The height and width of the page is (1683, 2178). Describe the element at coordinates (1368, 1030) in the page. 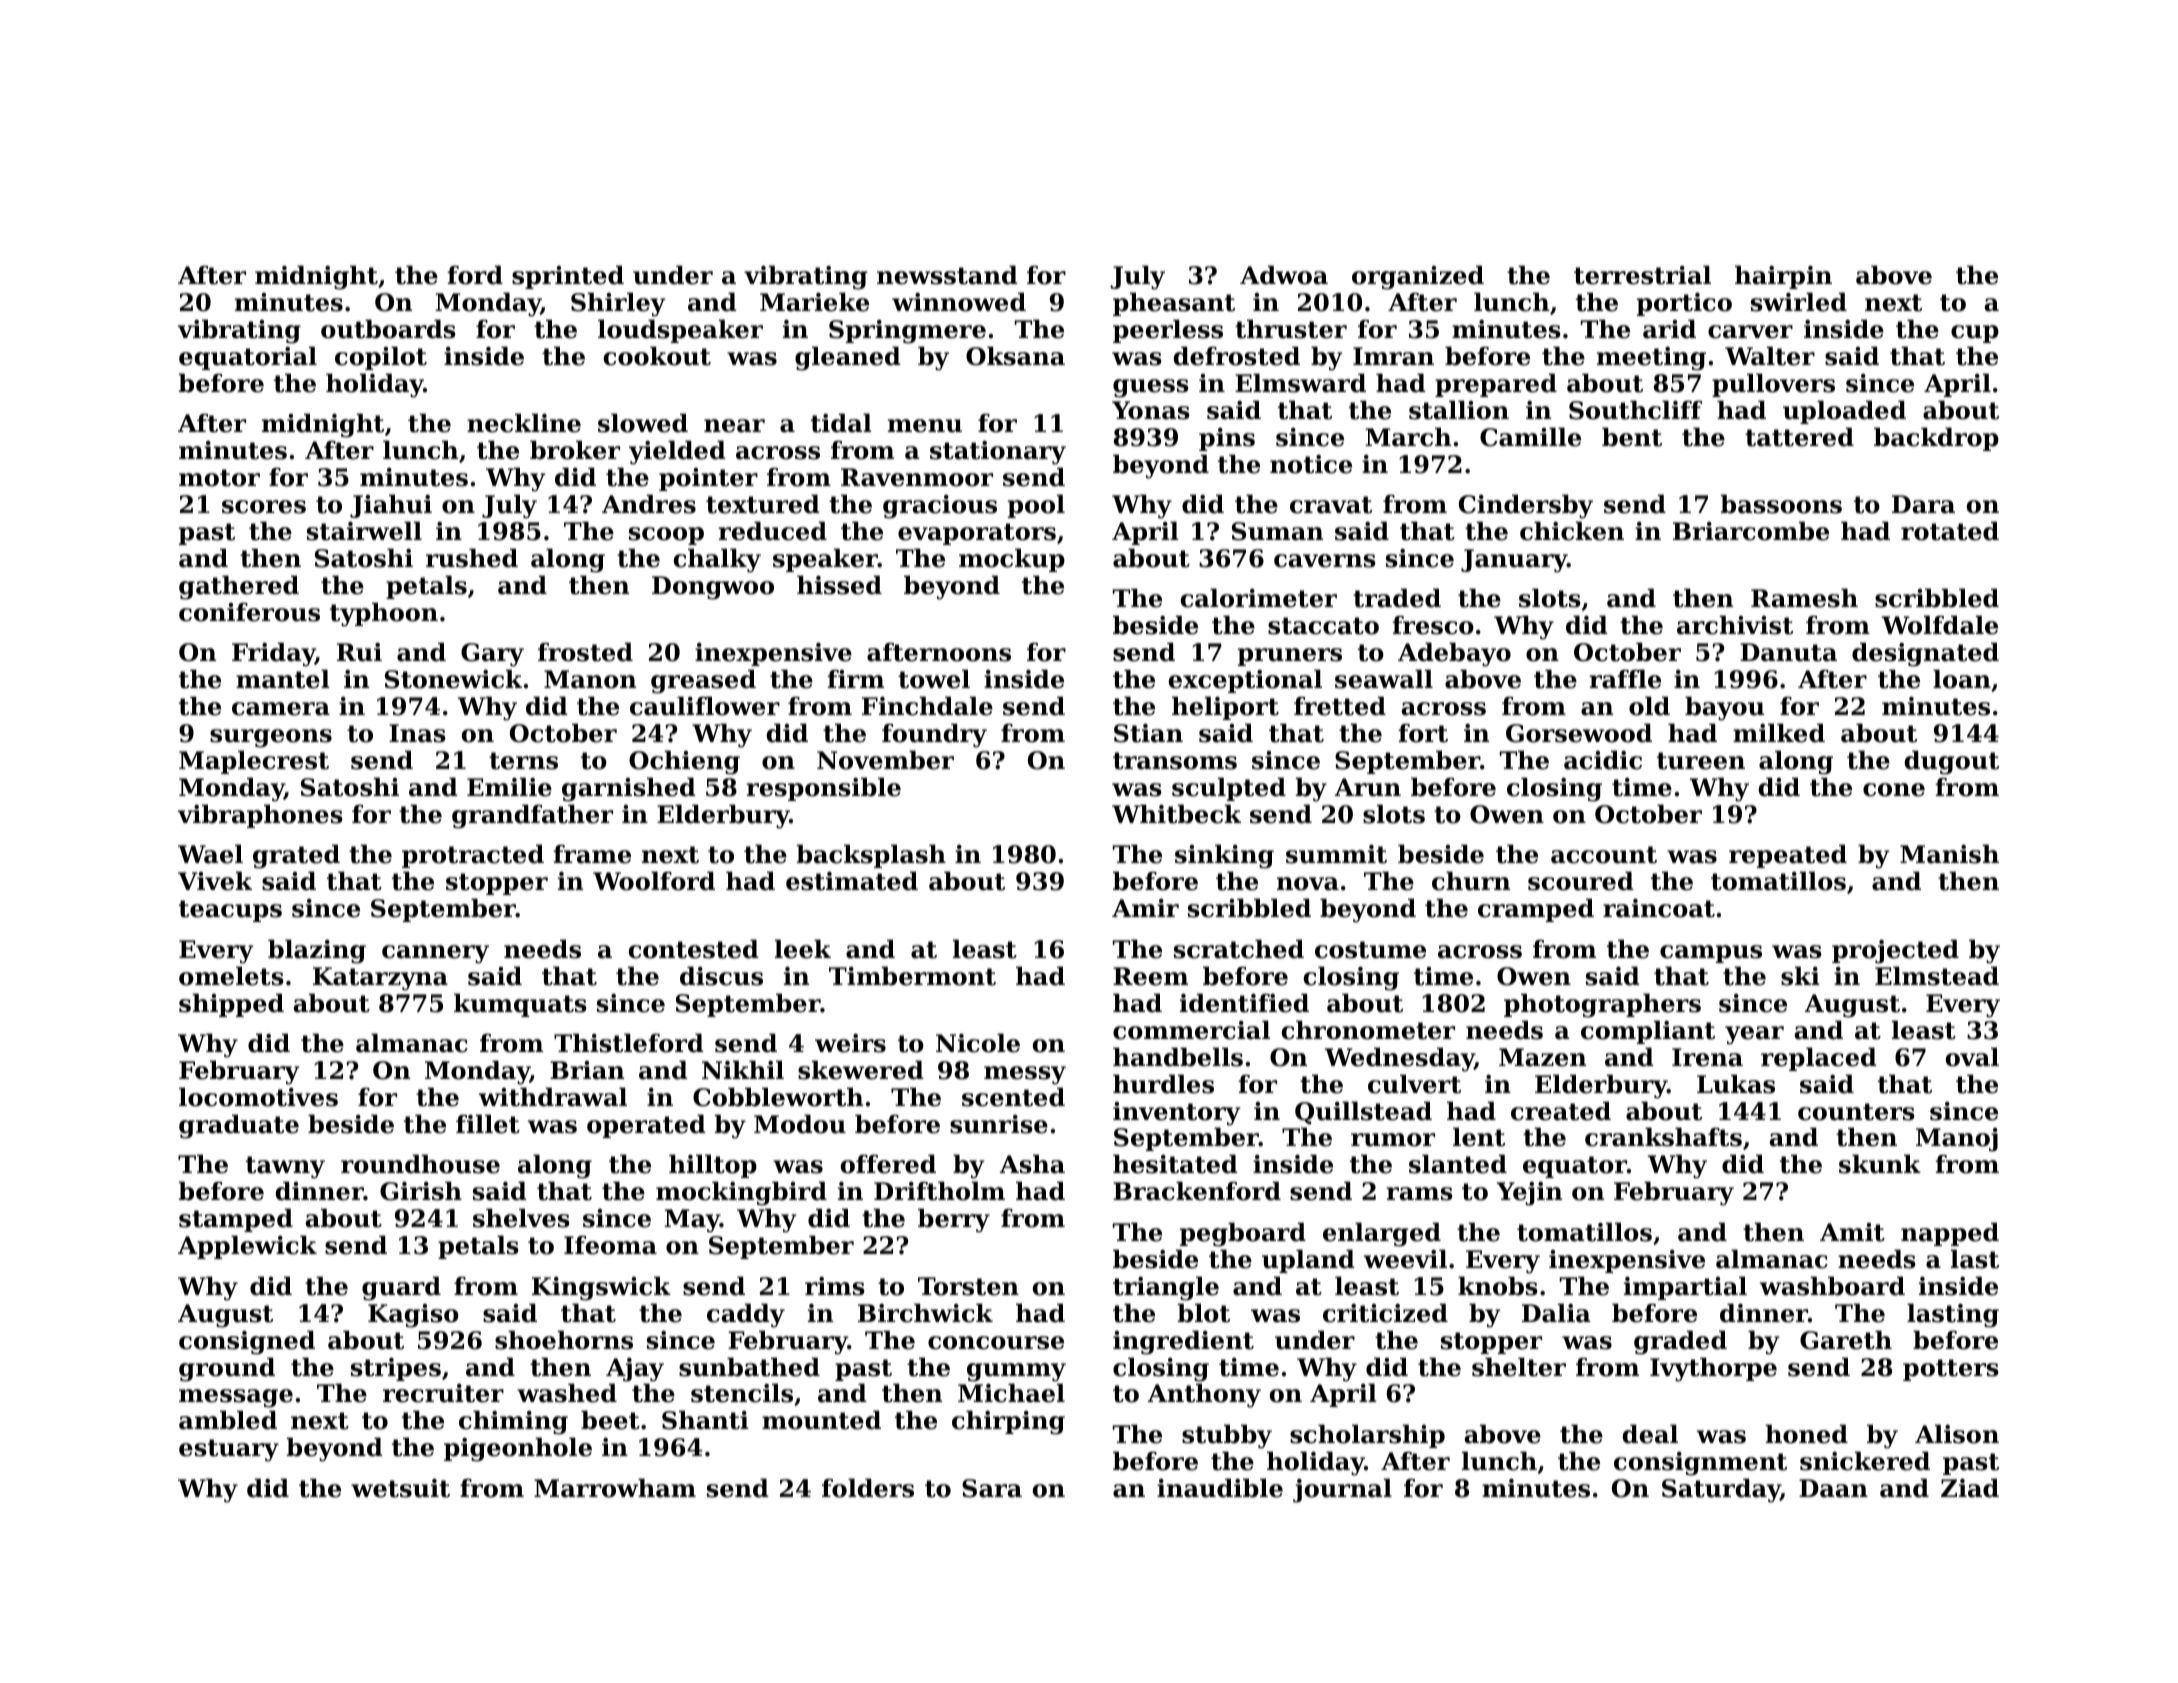

I see `chronometer` at that location.
